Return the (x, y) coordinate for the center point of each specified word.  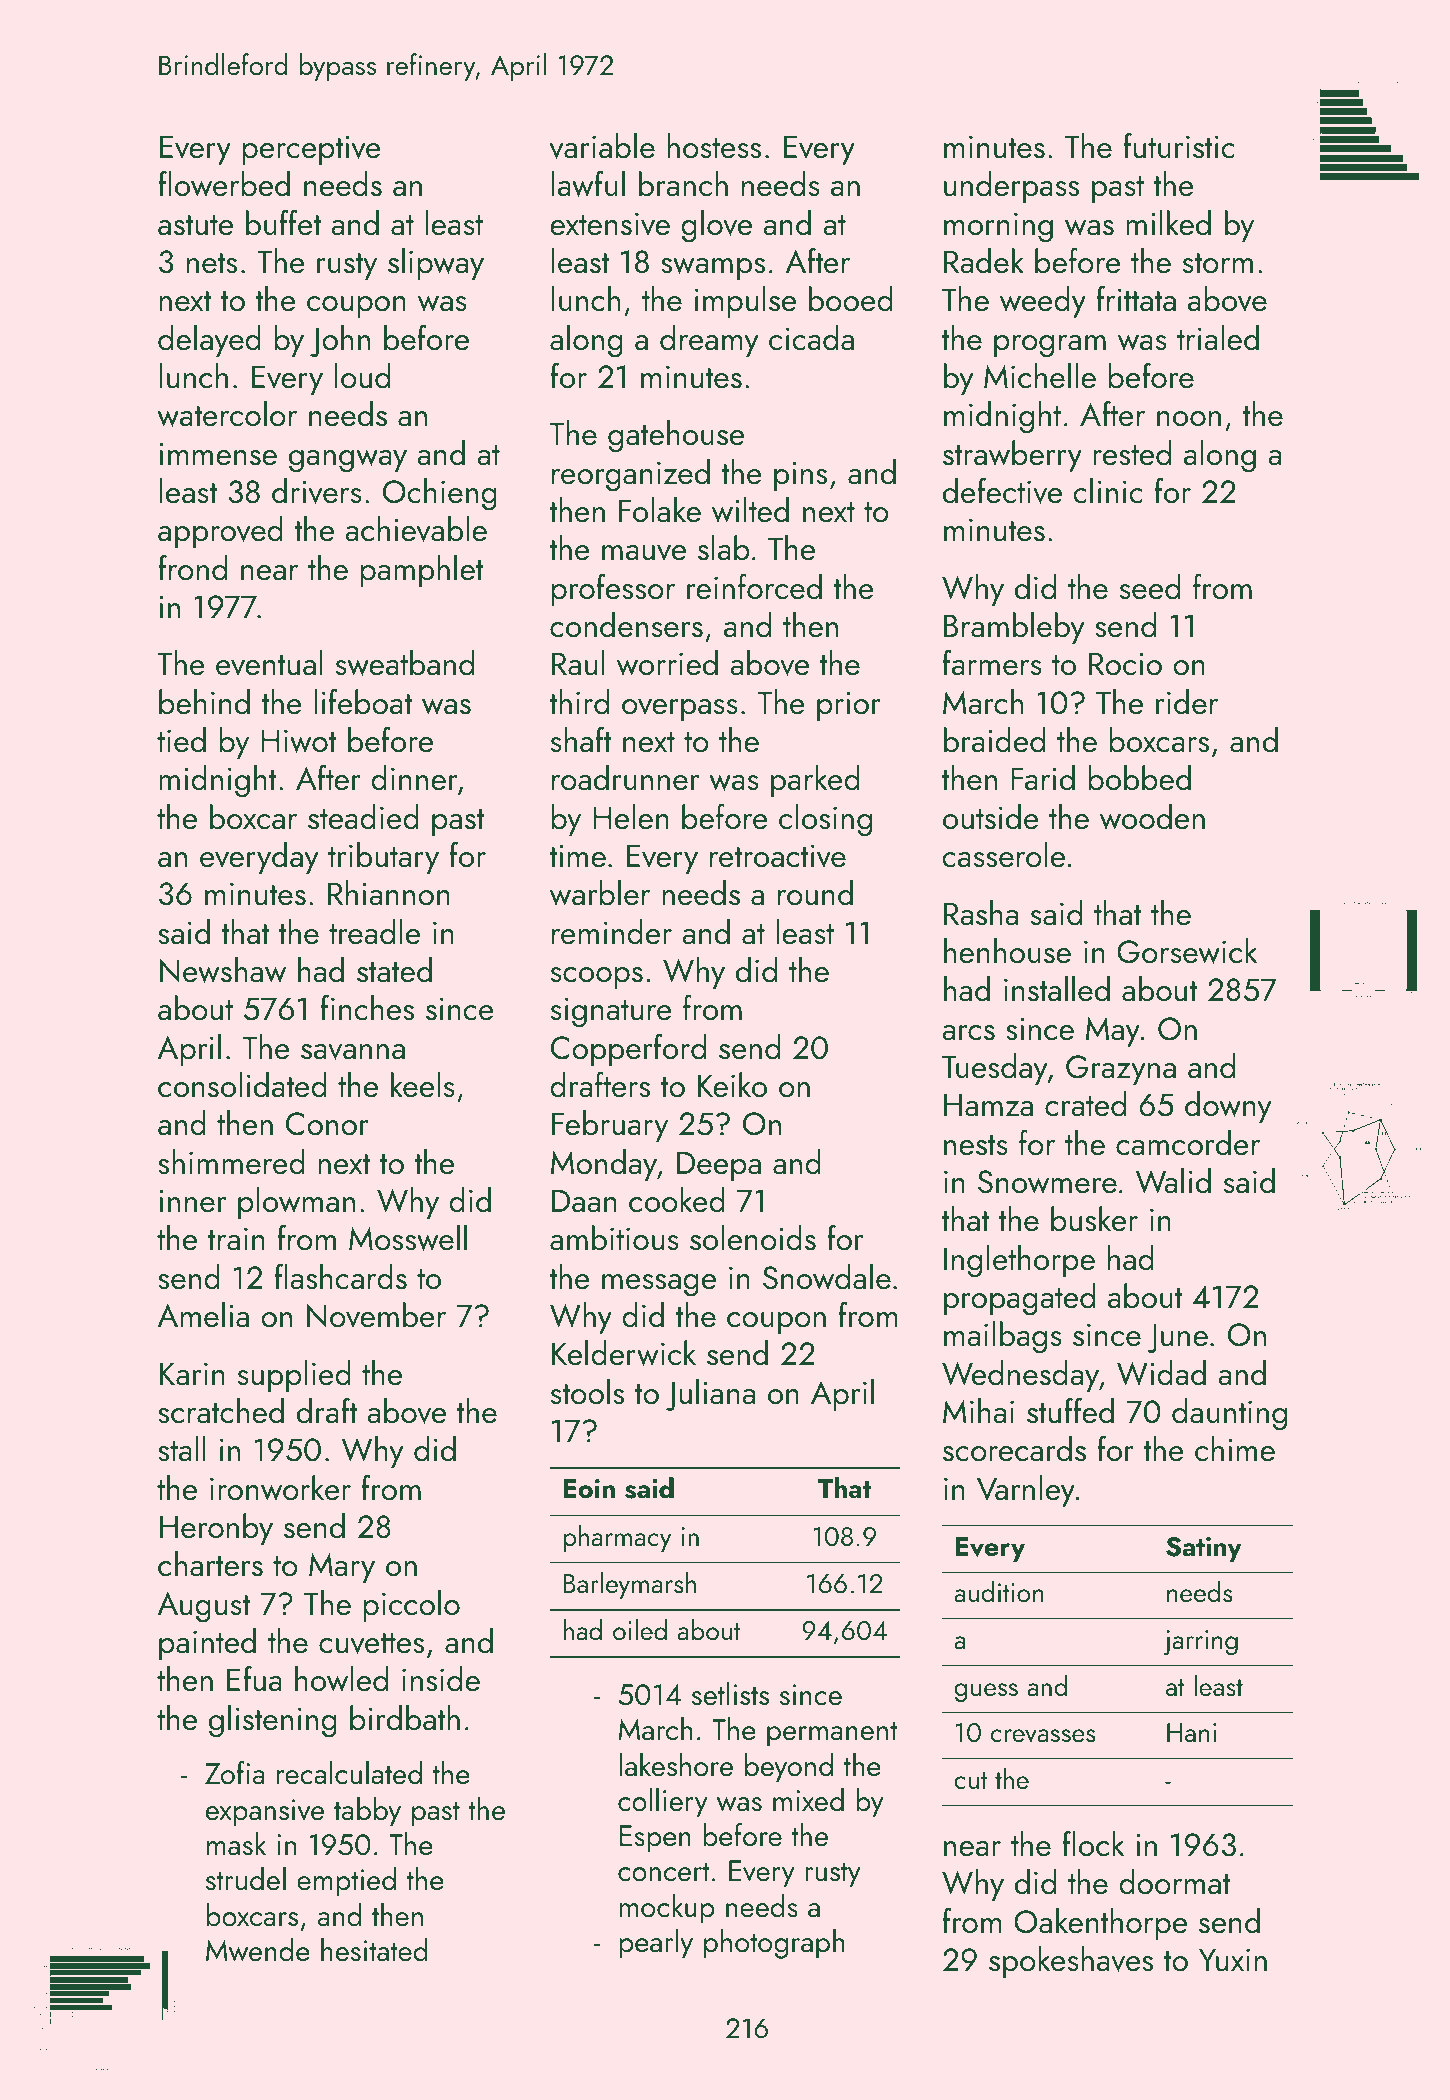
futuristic (1179, 146)
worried (667, 663)
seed (1150, 587)
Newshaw (223, 970)
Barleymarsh (630, 1585)
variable (602, 146)
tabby (367, 1812)
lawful (588, 184)
